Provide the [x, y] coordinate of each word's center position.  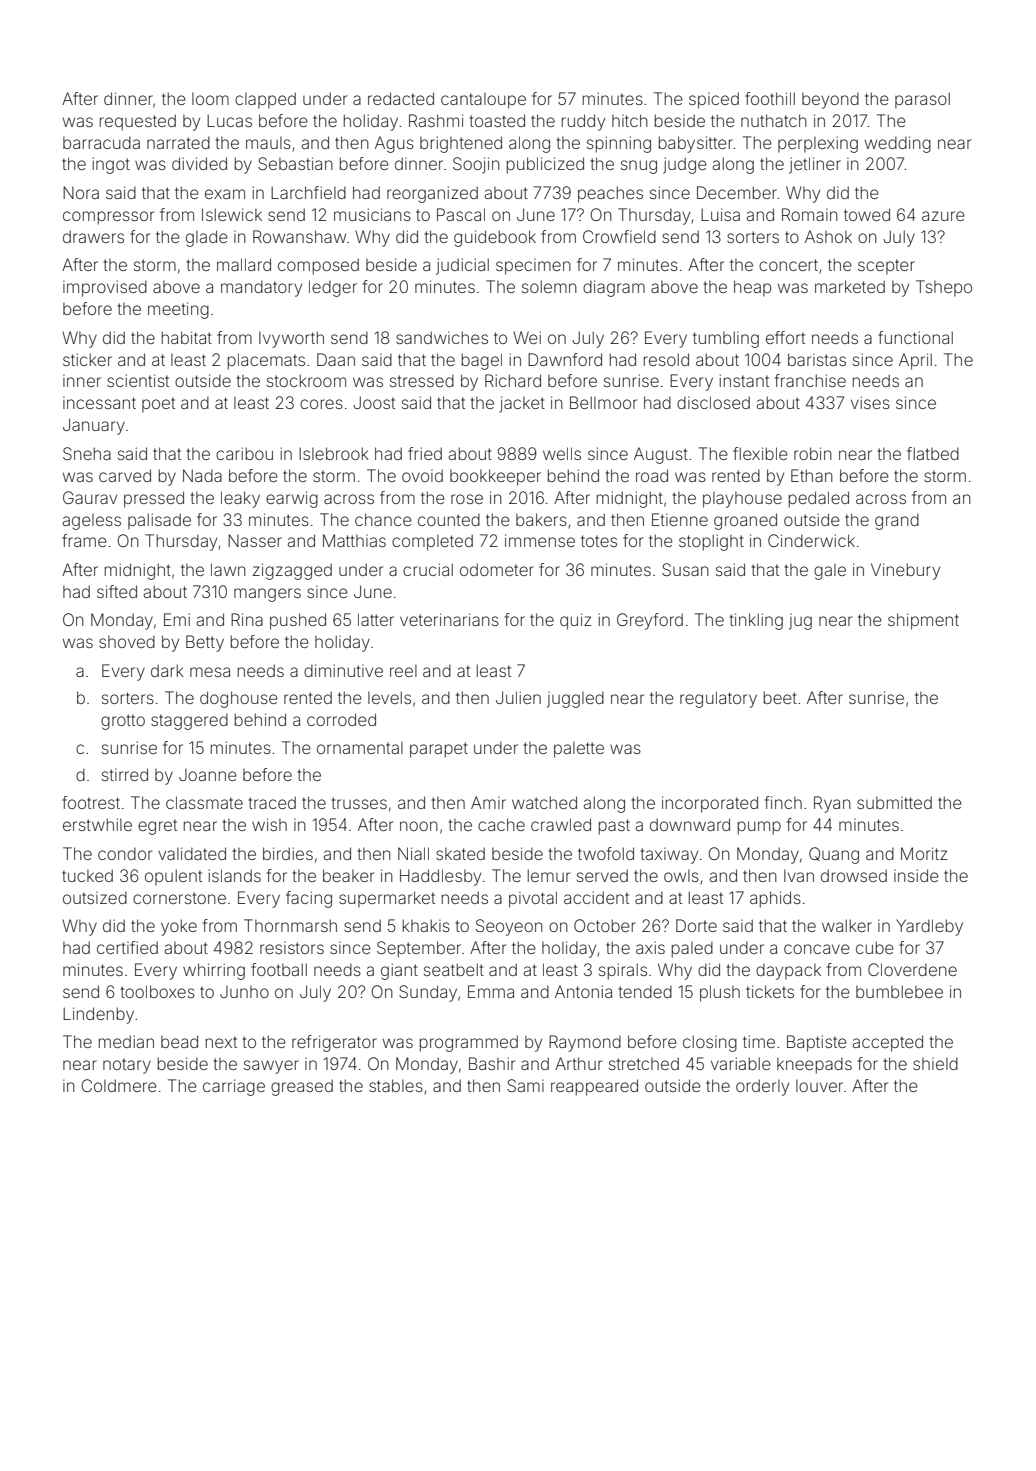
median [126, 1041]
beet [780, 697]
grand [897, 522]
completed [432, 542]
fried [425, 453]
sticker [87, 359]
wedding [898, 144]
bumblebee [899, 991]
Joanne [208, 775]
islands [235, 875]
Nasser [255, 540]
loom [210, 99]
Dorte [696, 925]
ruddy [583, 122]
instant [744, 380]
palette [579, 750]
